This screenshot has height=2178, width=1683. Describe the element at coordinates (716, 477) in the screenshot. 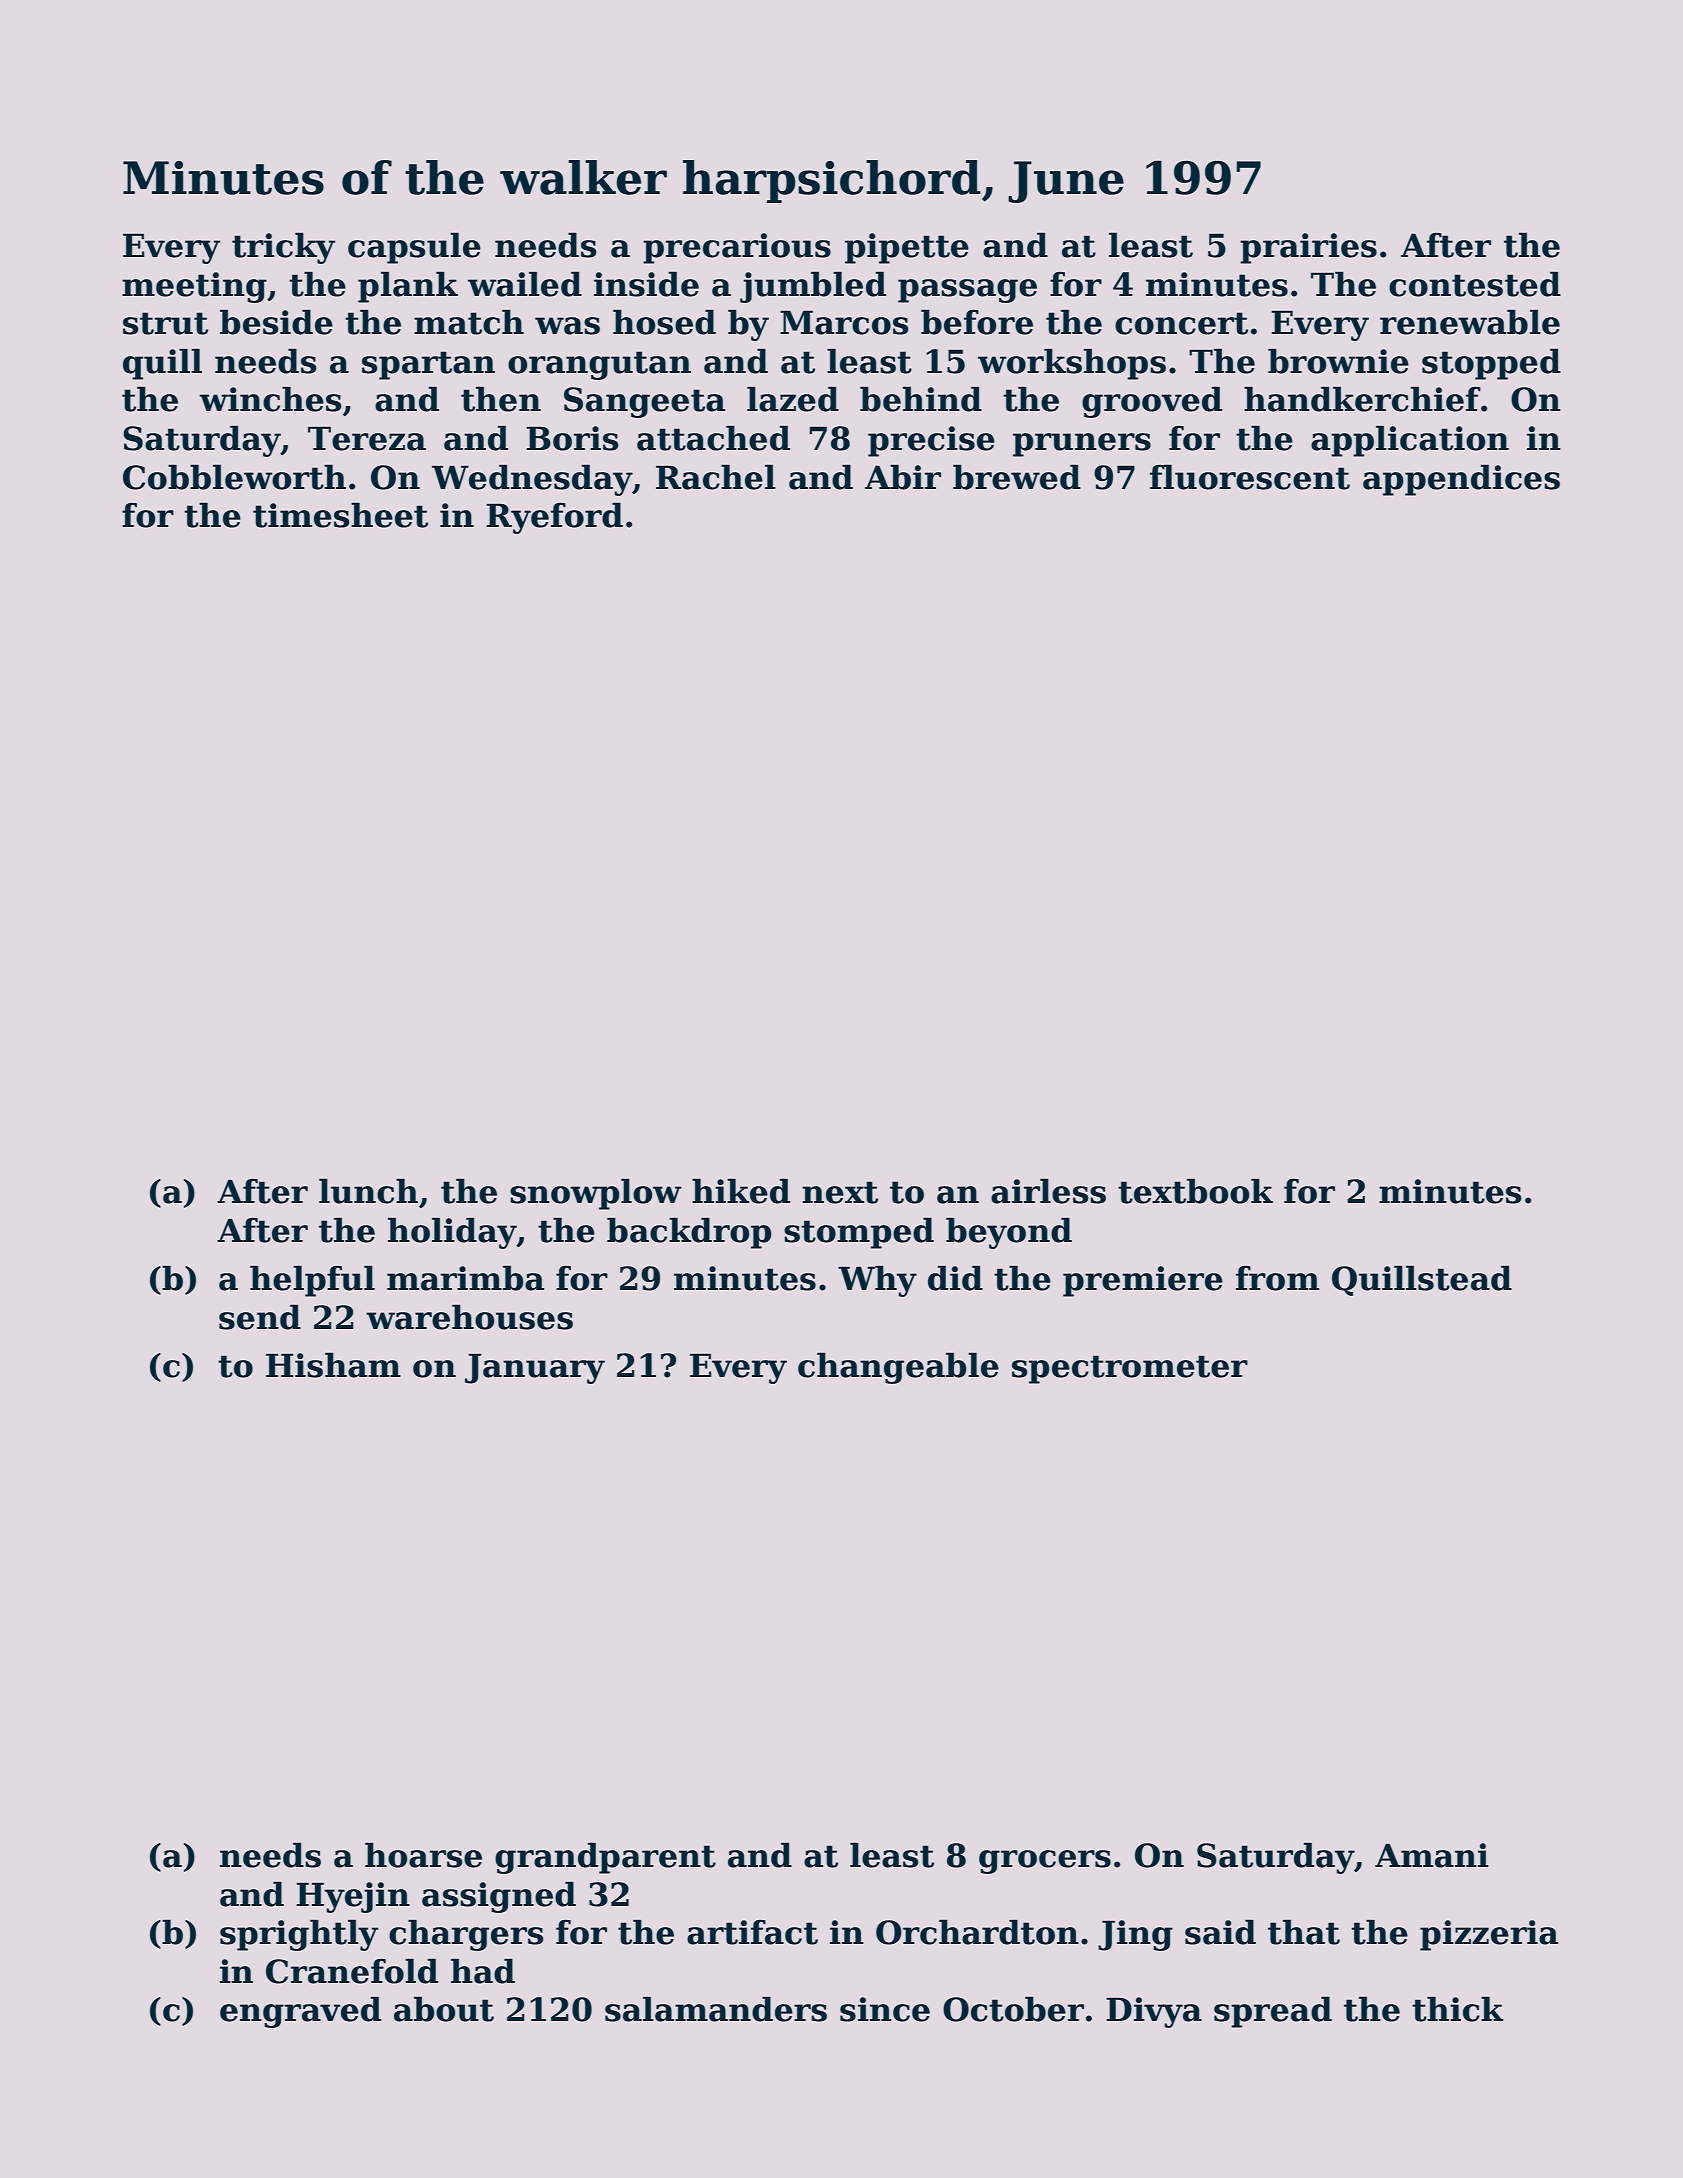

I see `Rachel` at that location.
